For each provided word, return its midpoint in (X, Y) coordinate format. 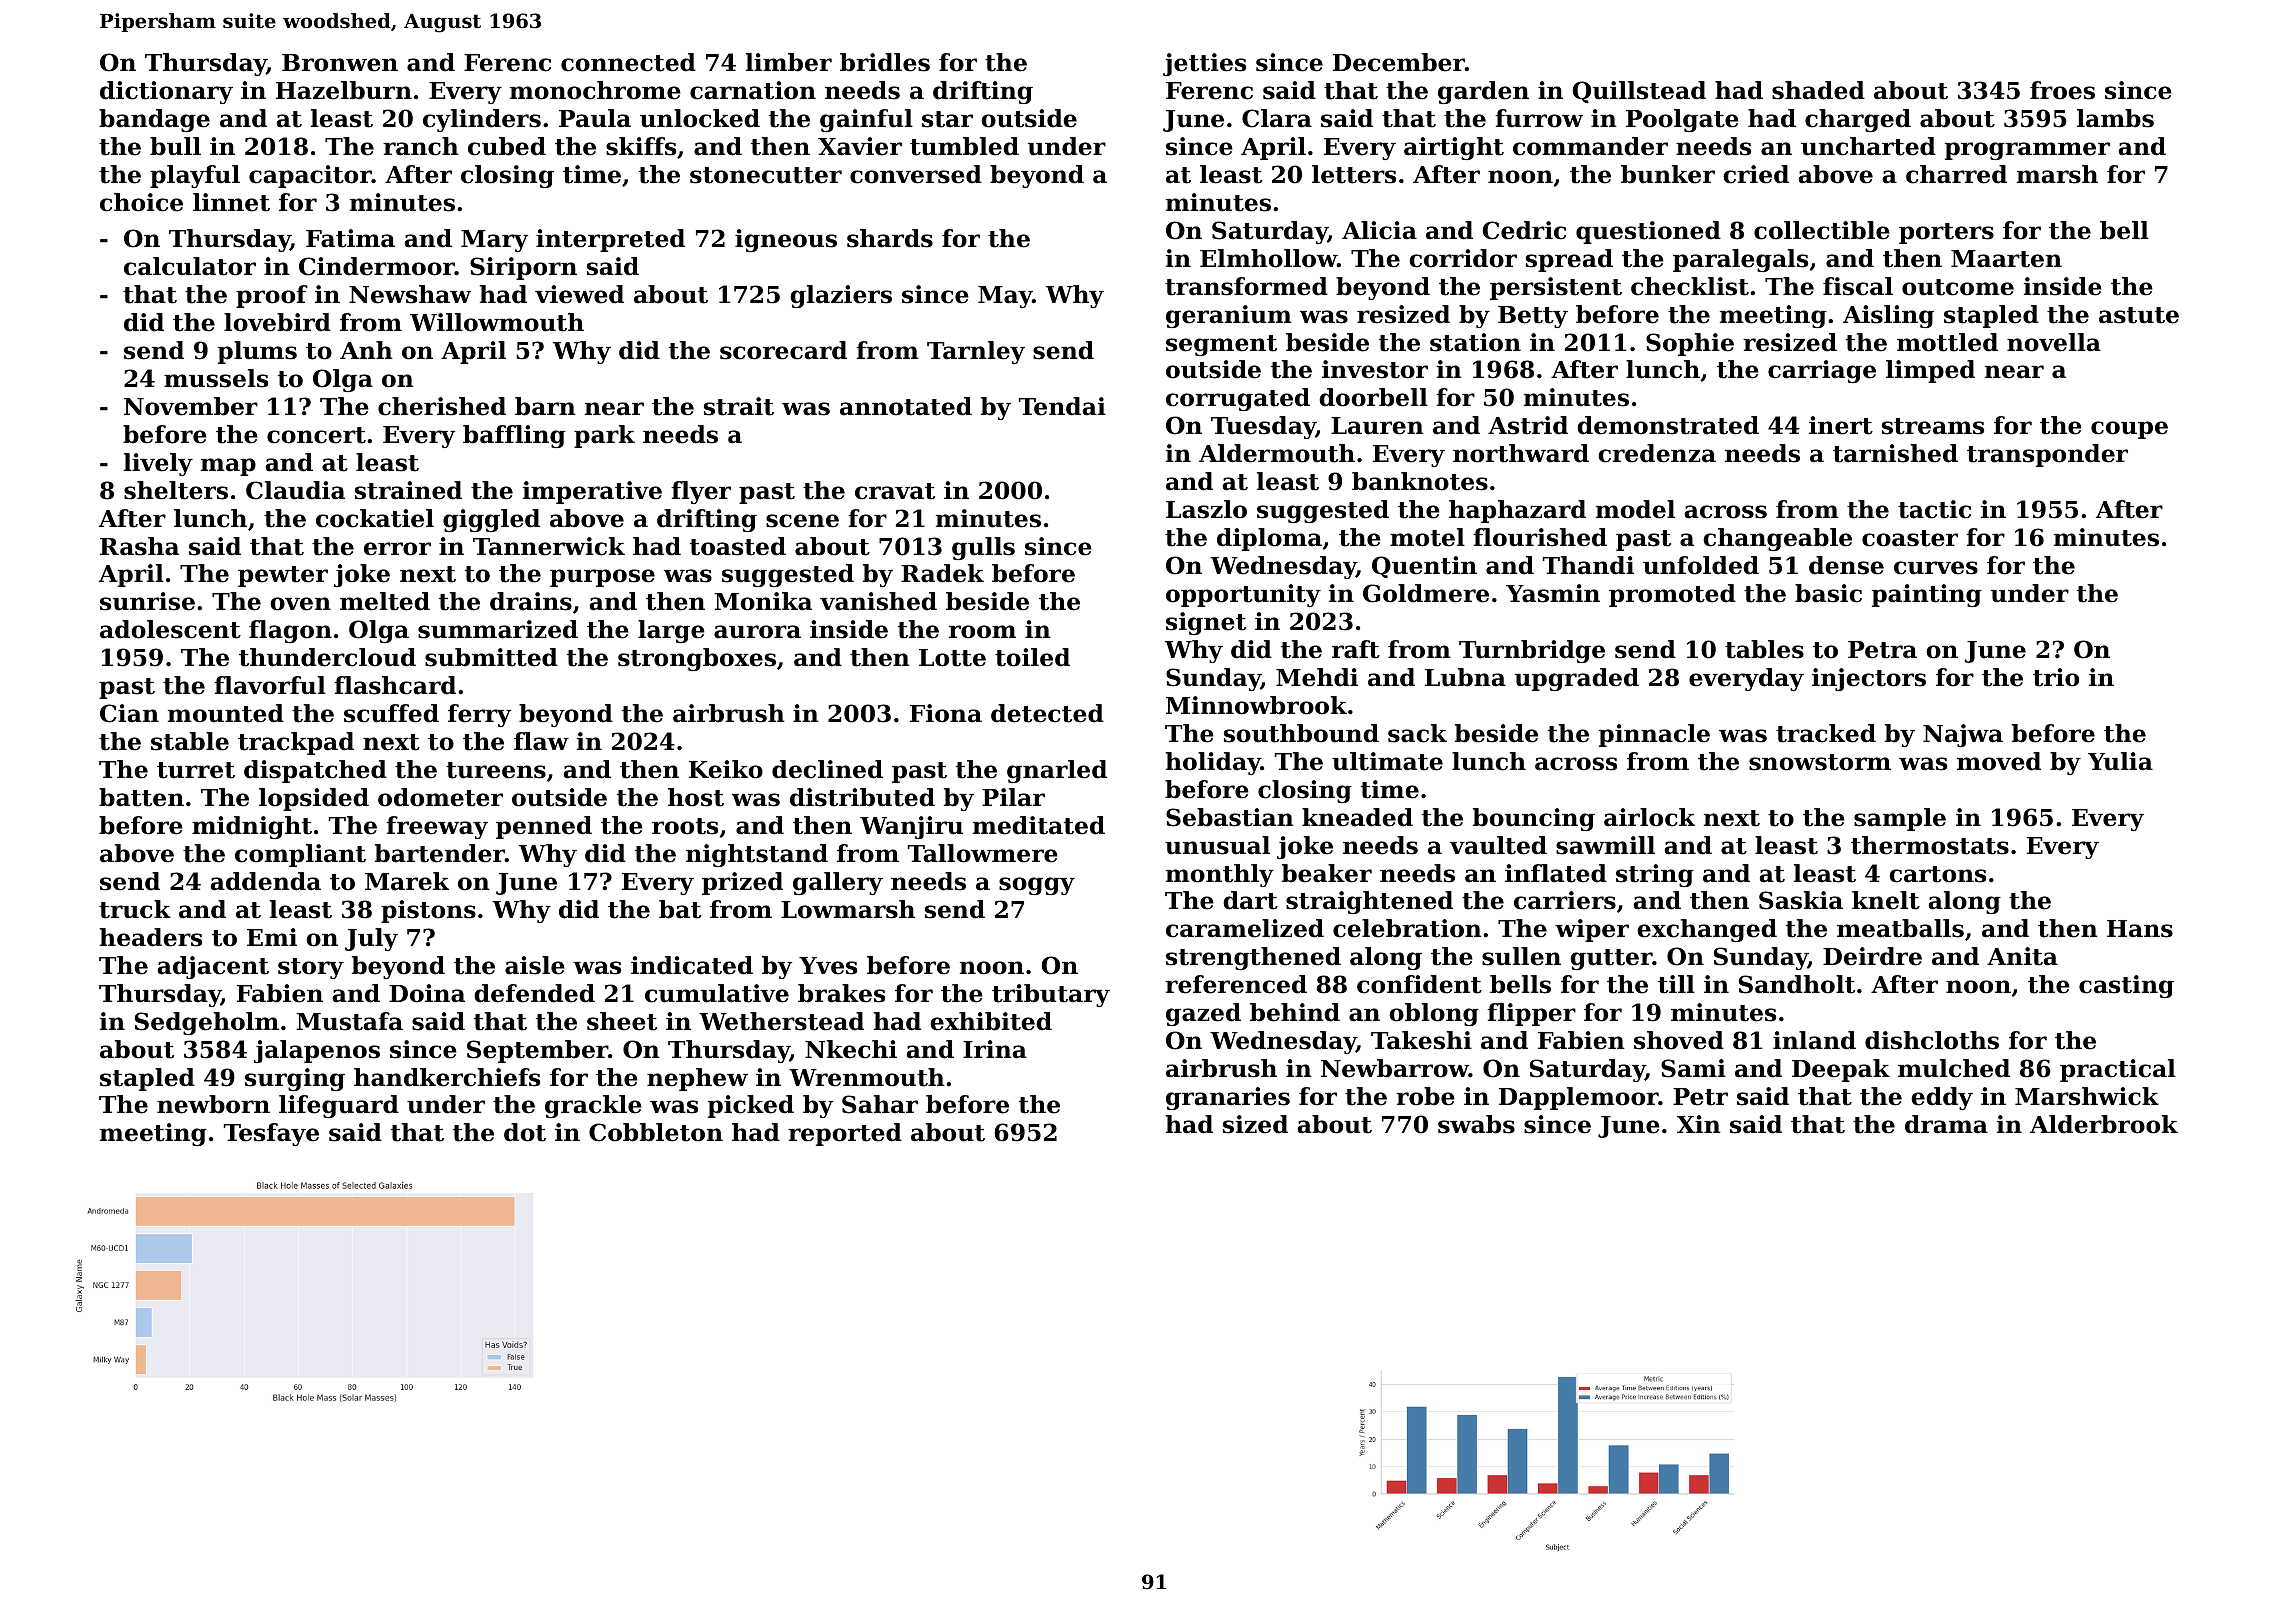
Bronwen (340, 63)
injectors (1869, 679)
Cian (129, 713)
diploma (1269, 539)
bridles (885, 62)
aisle (535, 965)
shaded (1818, 90)
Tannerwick (549, 546)
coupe (2129, 430)
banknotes (1420, 481)
